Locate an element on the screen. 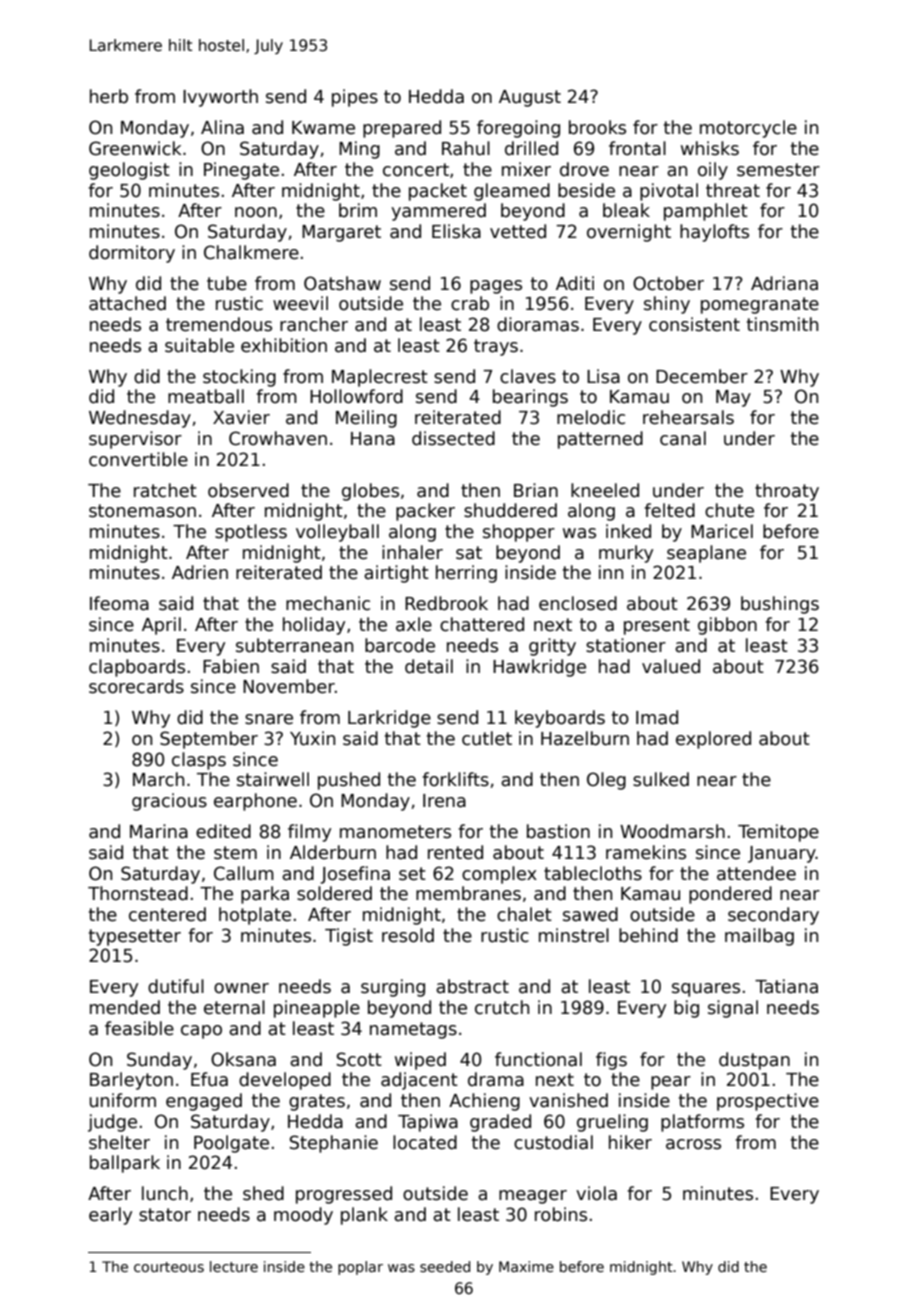 The width and height of the screenshot is (908, 1316). kneeled is located at coordinates (605, 490).
